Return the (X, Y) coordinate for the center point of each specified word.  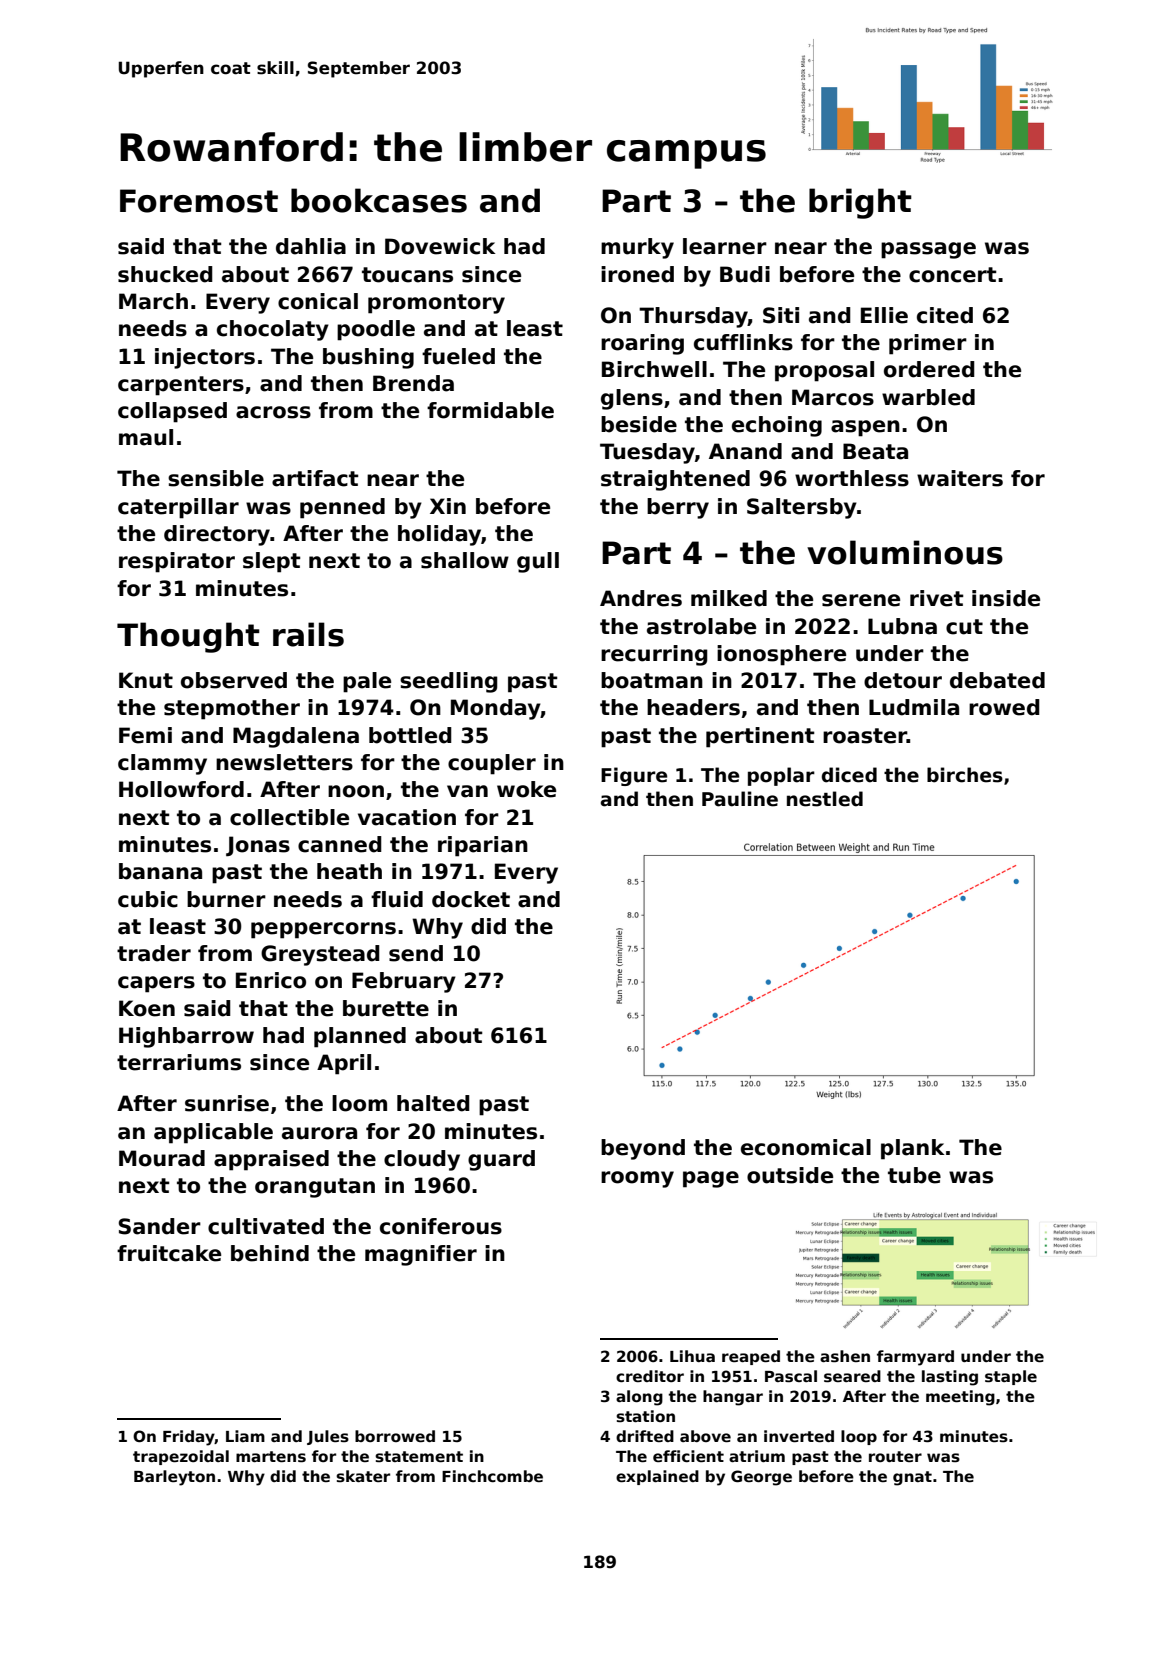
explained (657, 1477)
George (761, 1478)
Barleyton (174, 1478)
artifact (315, 478)
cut (964, 627)
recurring (654, 655)
